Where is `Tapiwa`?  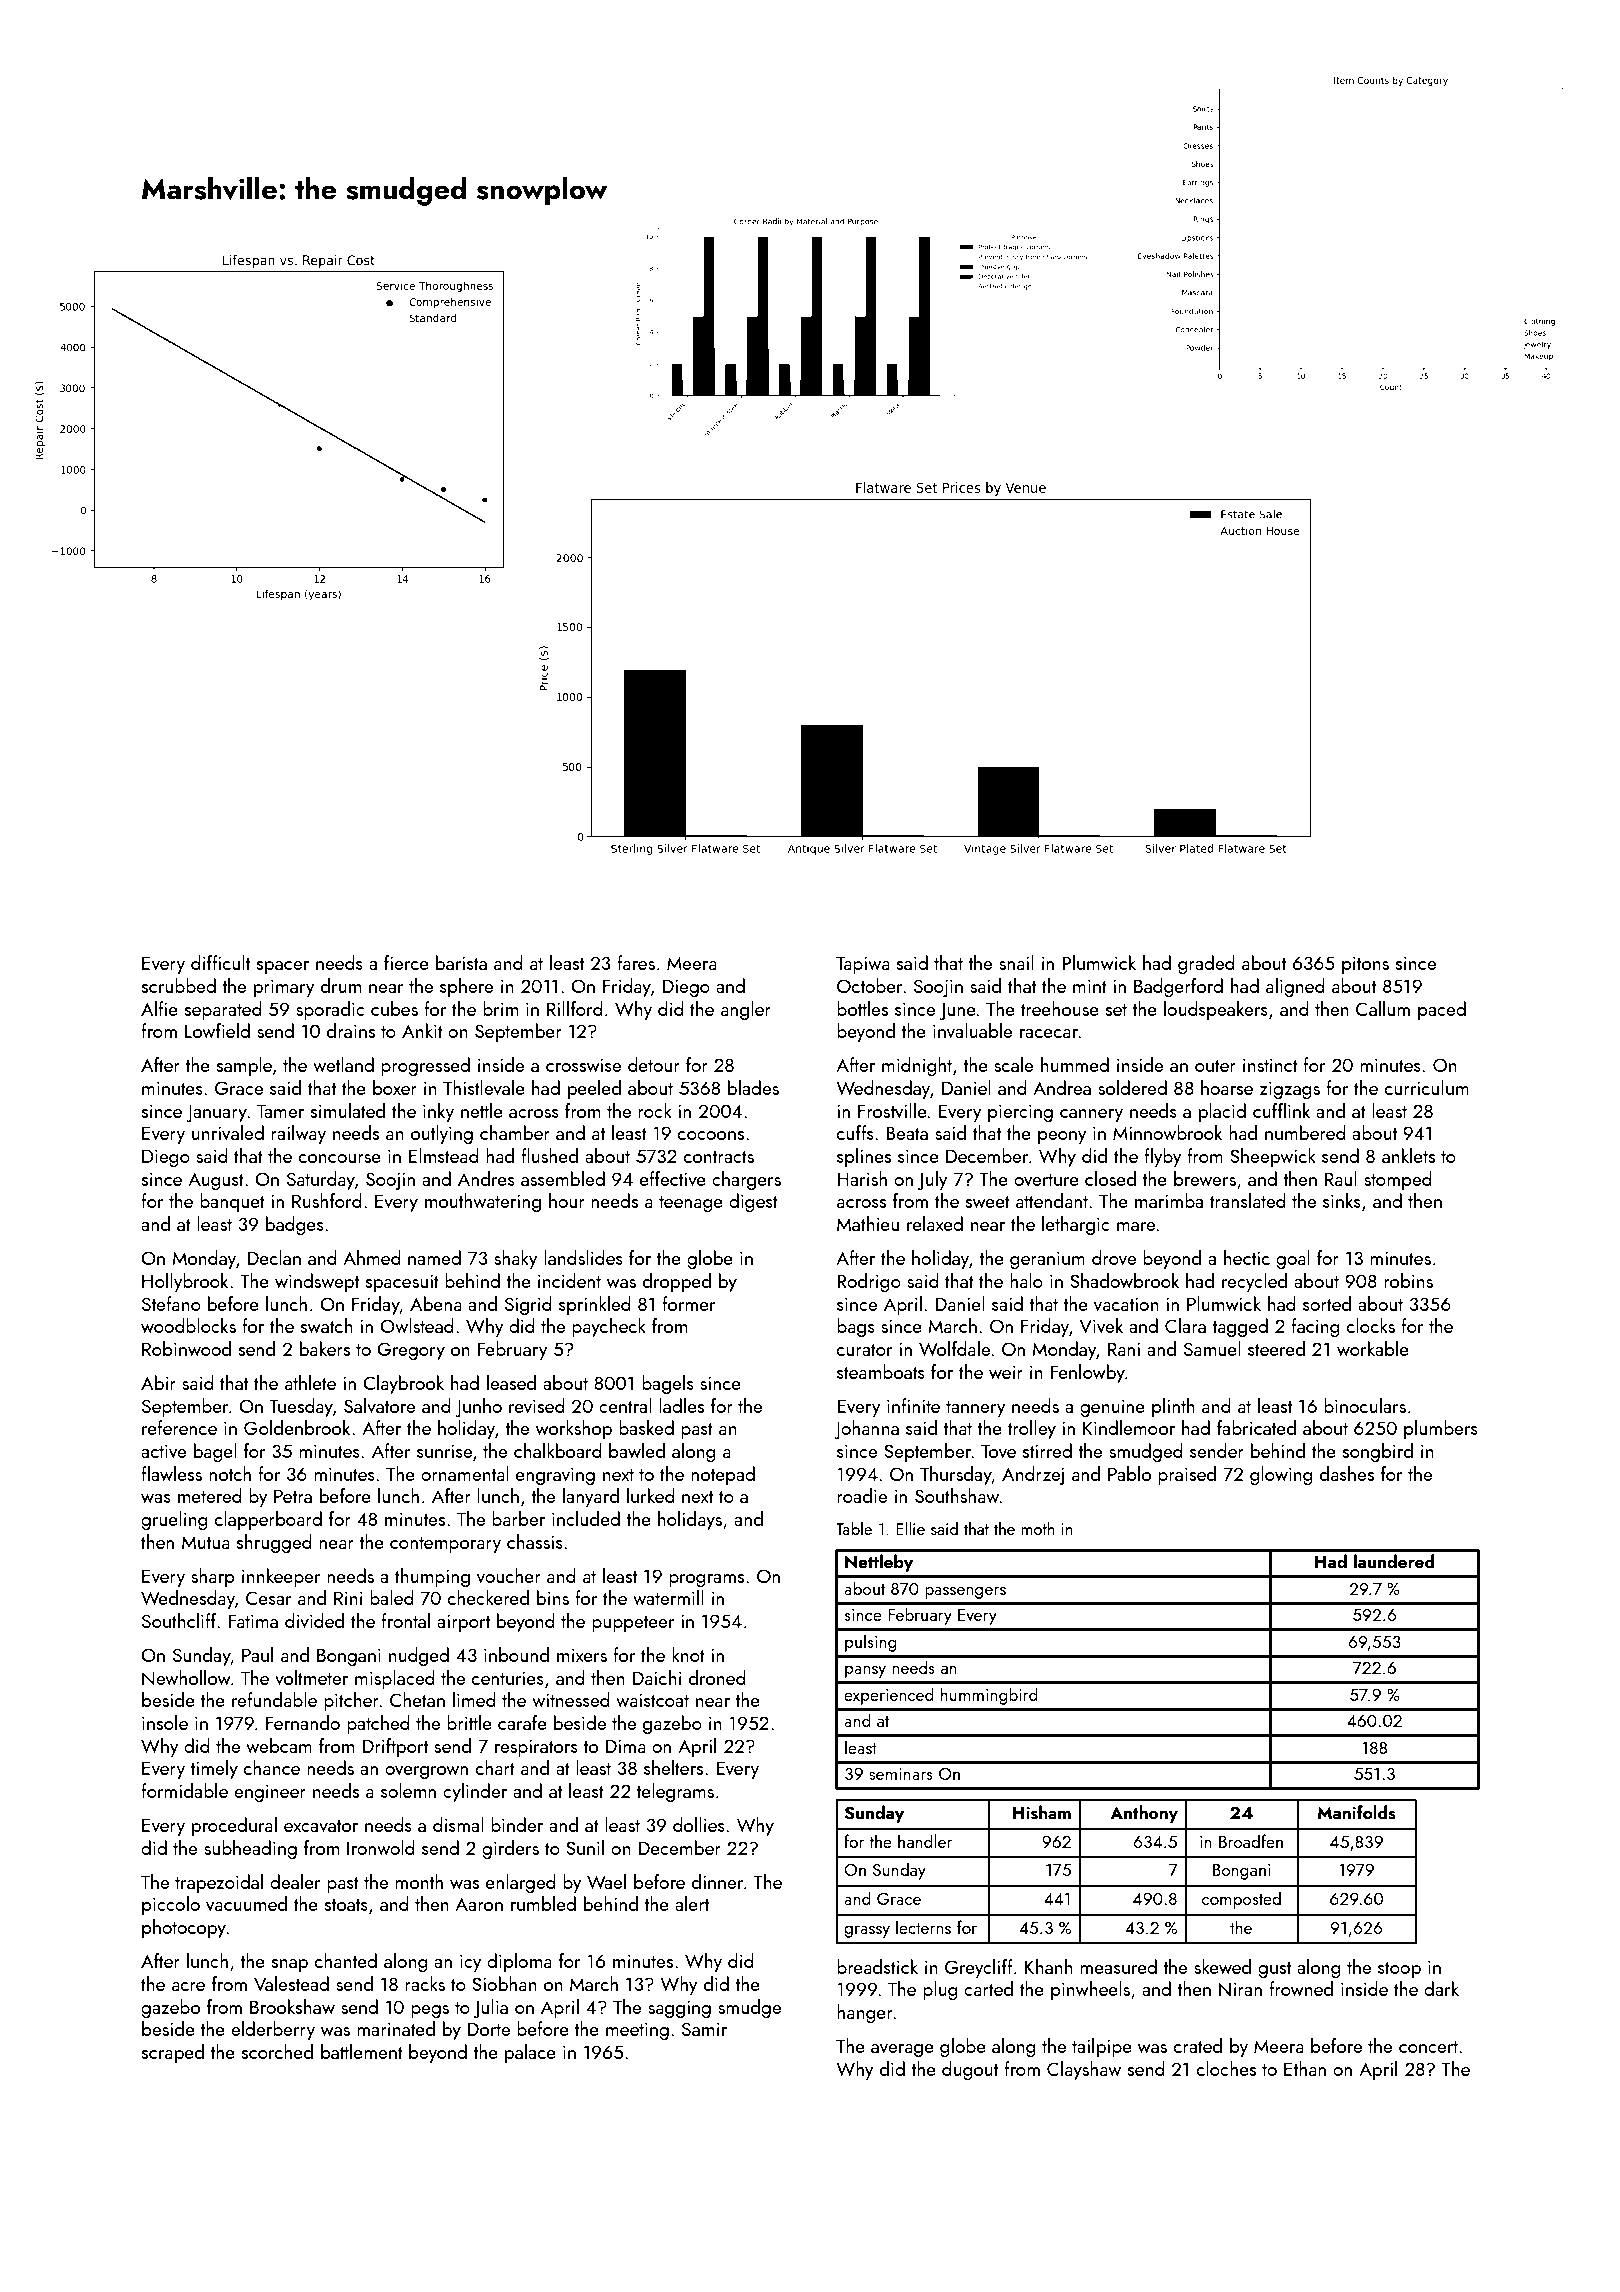 Tapiwa is located at coordinates (863, 965).
